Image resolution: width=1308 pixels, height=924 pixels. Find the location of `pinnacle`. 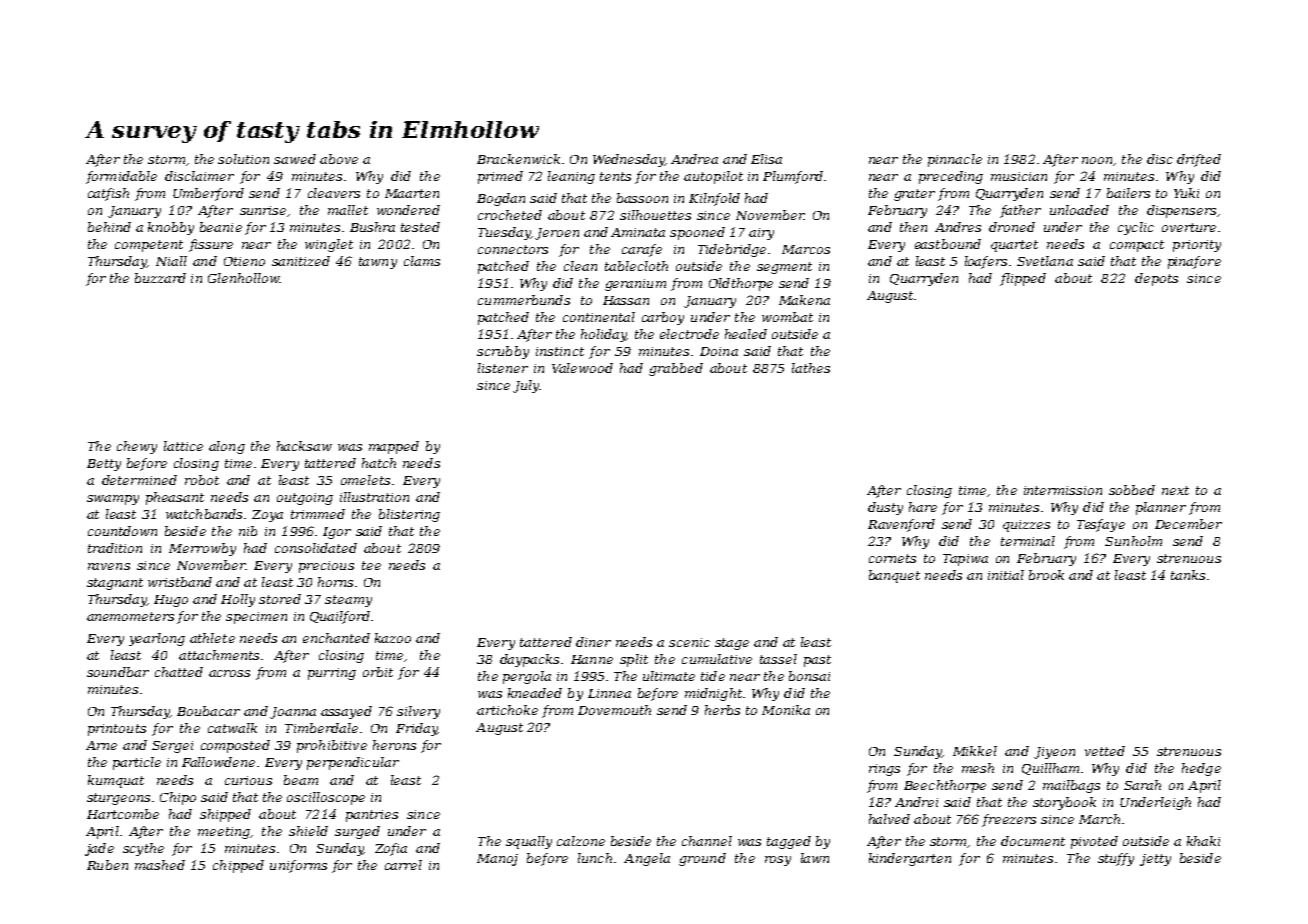

pinnacle is located at coordinates (955, 160).
